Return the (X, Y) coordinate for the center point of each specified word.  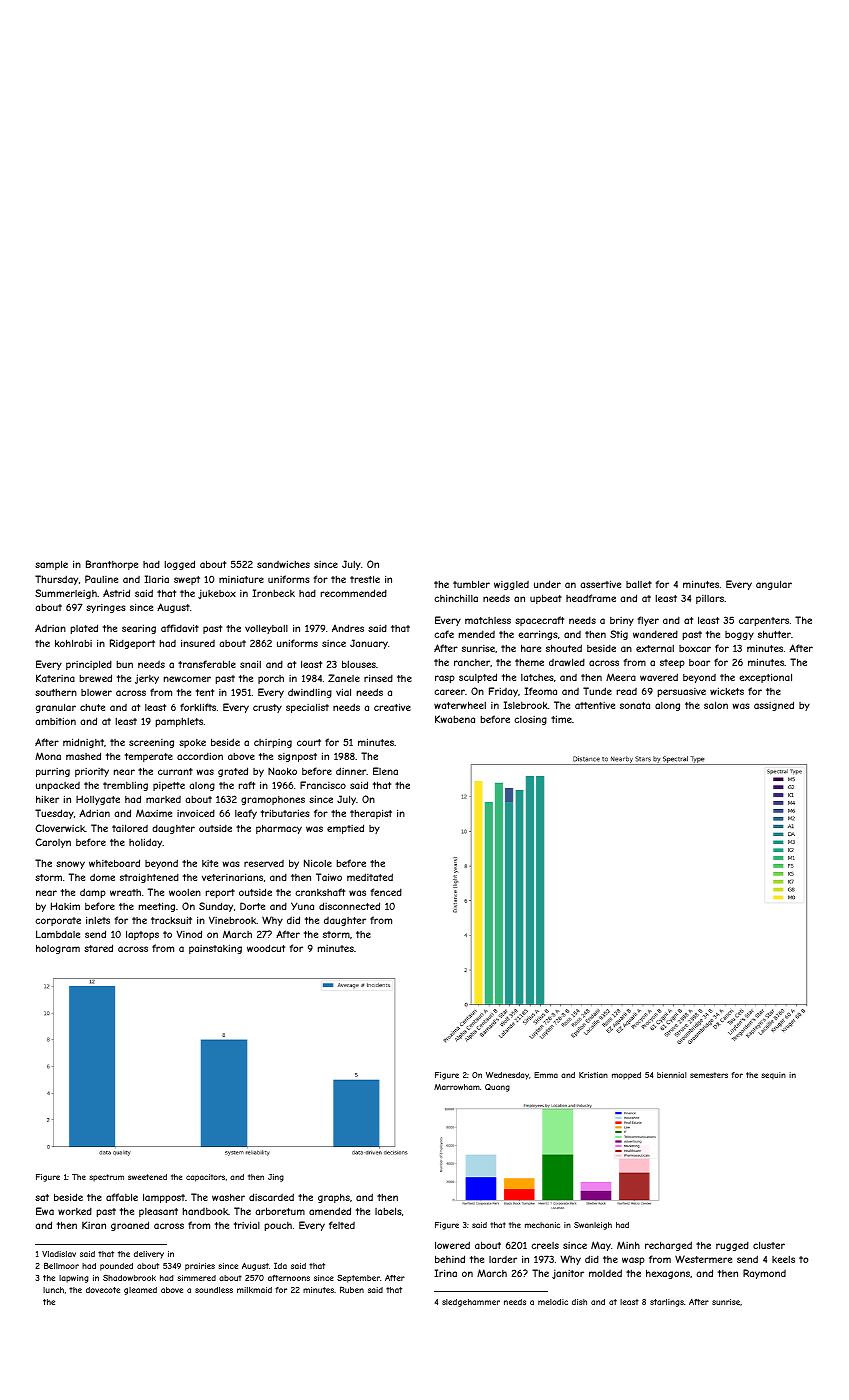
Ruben (352, 1289)
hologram (58, 949)
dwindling (310, 693)
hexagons (668, 1274)
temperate (149, 757)
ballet (639, 584)
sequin (773, 1075)
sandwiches (283, 564)
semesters (709, 1075)
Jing (276, 1178)
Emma (546, 1075)
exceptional (765, 678)
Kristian (593, 1075)
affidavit (180, 628)
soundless (214, 1290)
